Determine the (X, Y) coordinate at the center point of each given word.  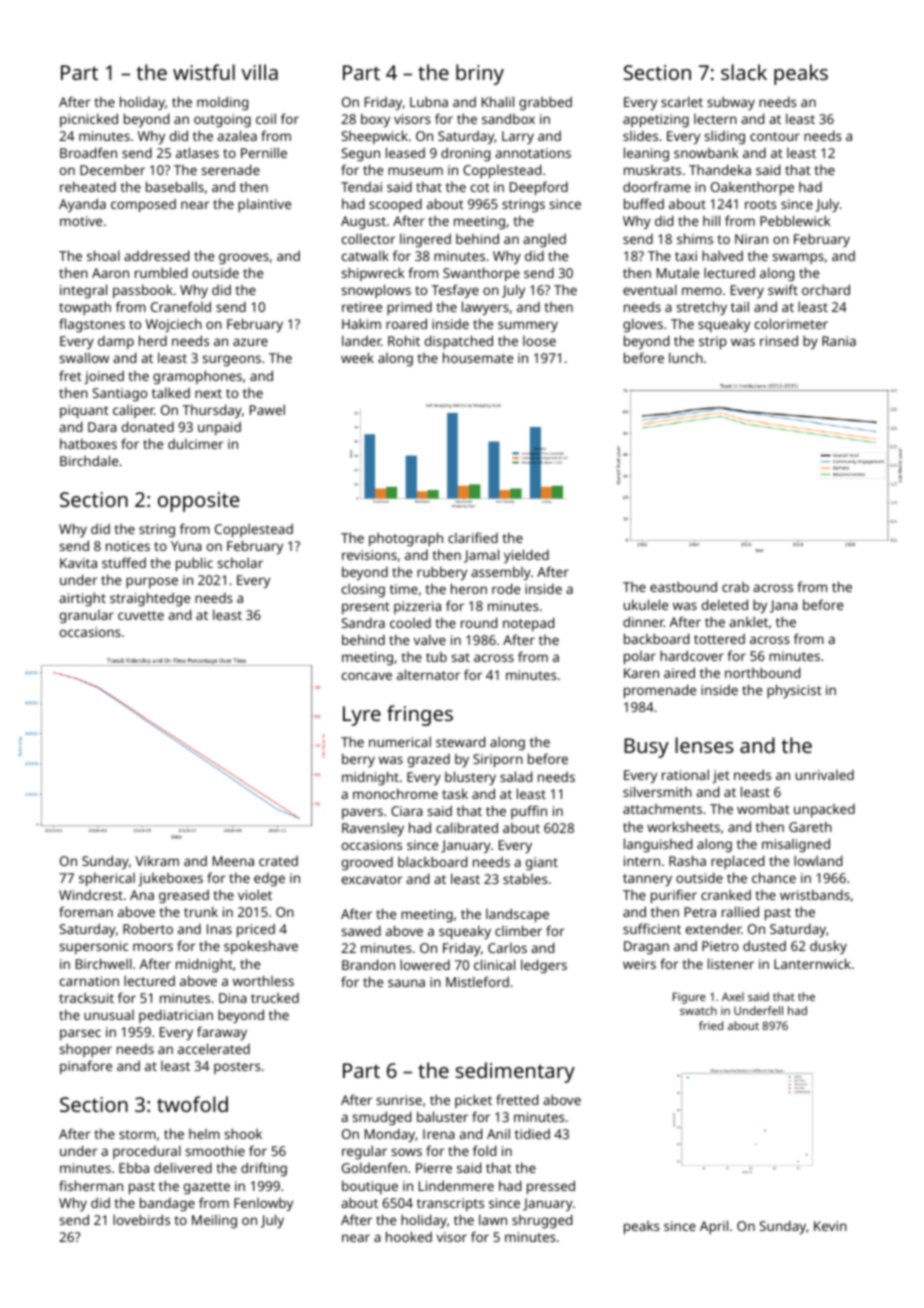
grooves (244, 258)
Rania (839, 341)
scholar (240, 562)
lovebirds (141, 1219)
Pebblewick (795, 220)
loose (539, 341)
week (357, 357)
